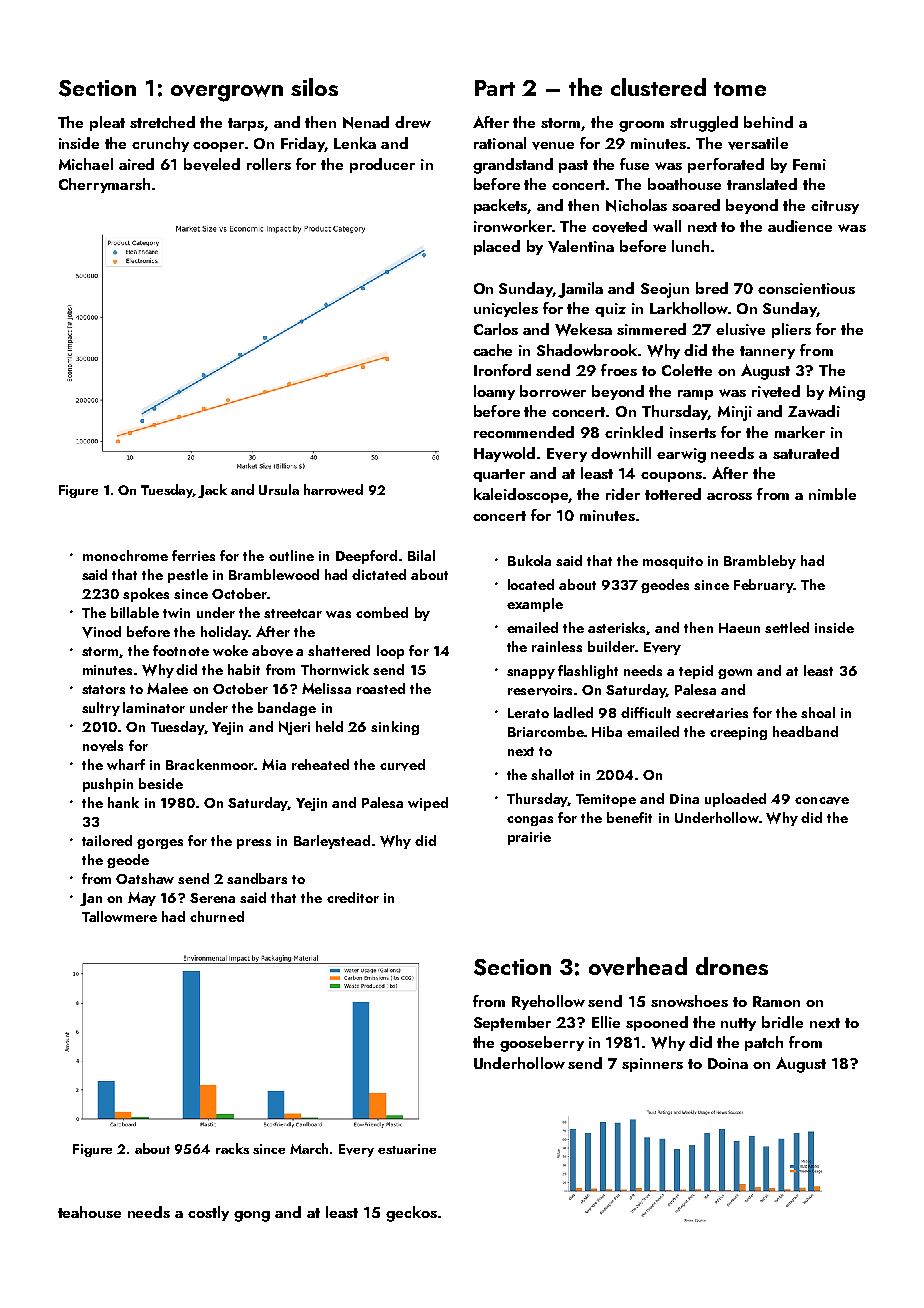 The image size is (924, 1308). What do you see at coordinates (542, 1044) in the screenshot?
I see `gooseberry` at bounding box center [542, 1044].
